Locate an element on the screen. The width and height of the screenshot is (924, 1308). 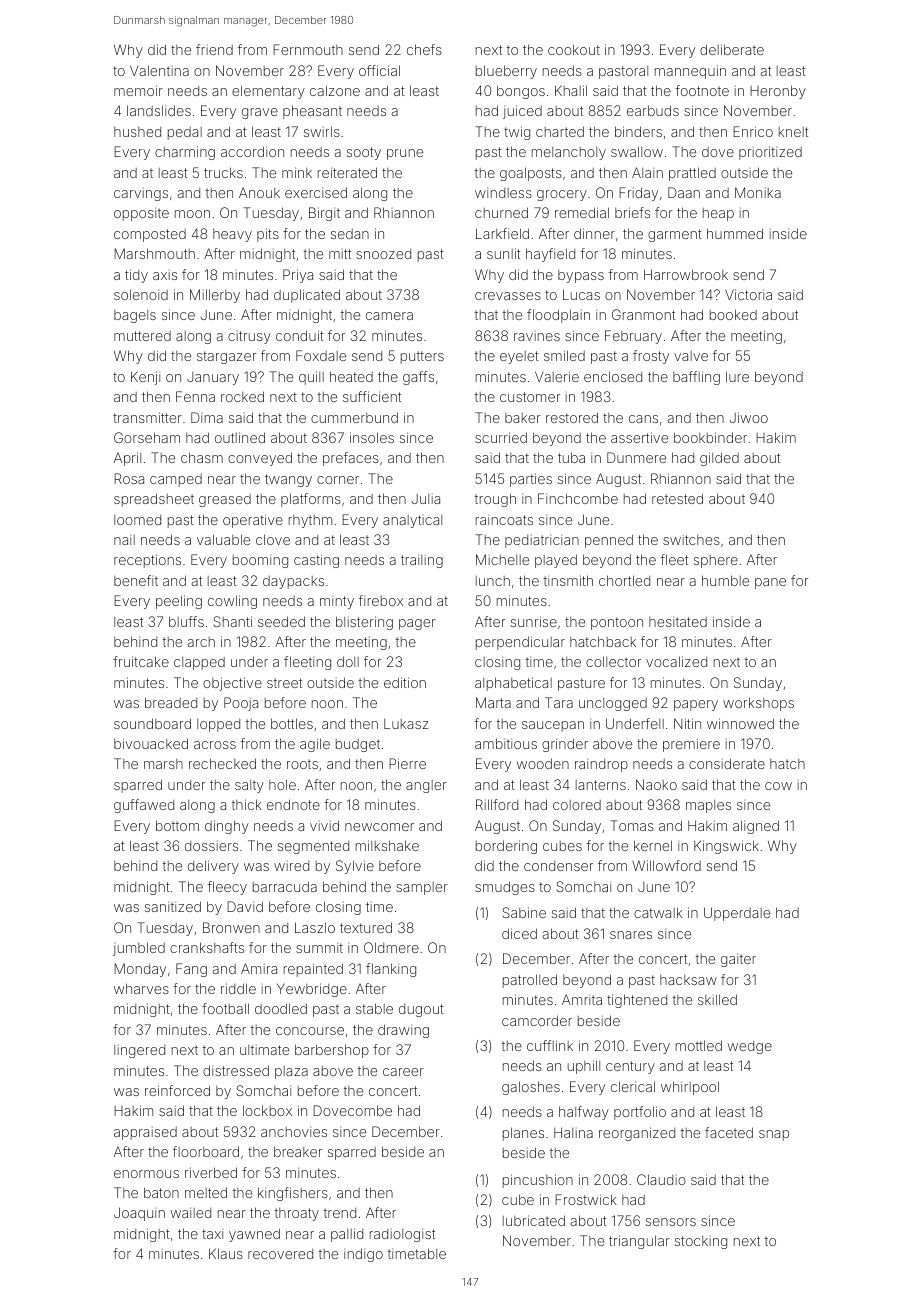
Joaquin is located at coordinates (139, 1214).
